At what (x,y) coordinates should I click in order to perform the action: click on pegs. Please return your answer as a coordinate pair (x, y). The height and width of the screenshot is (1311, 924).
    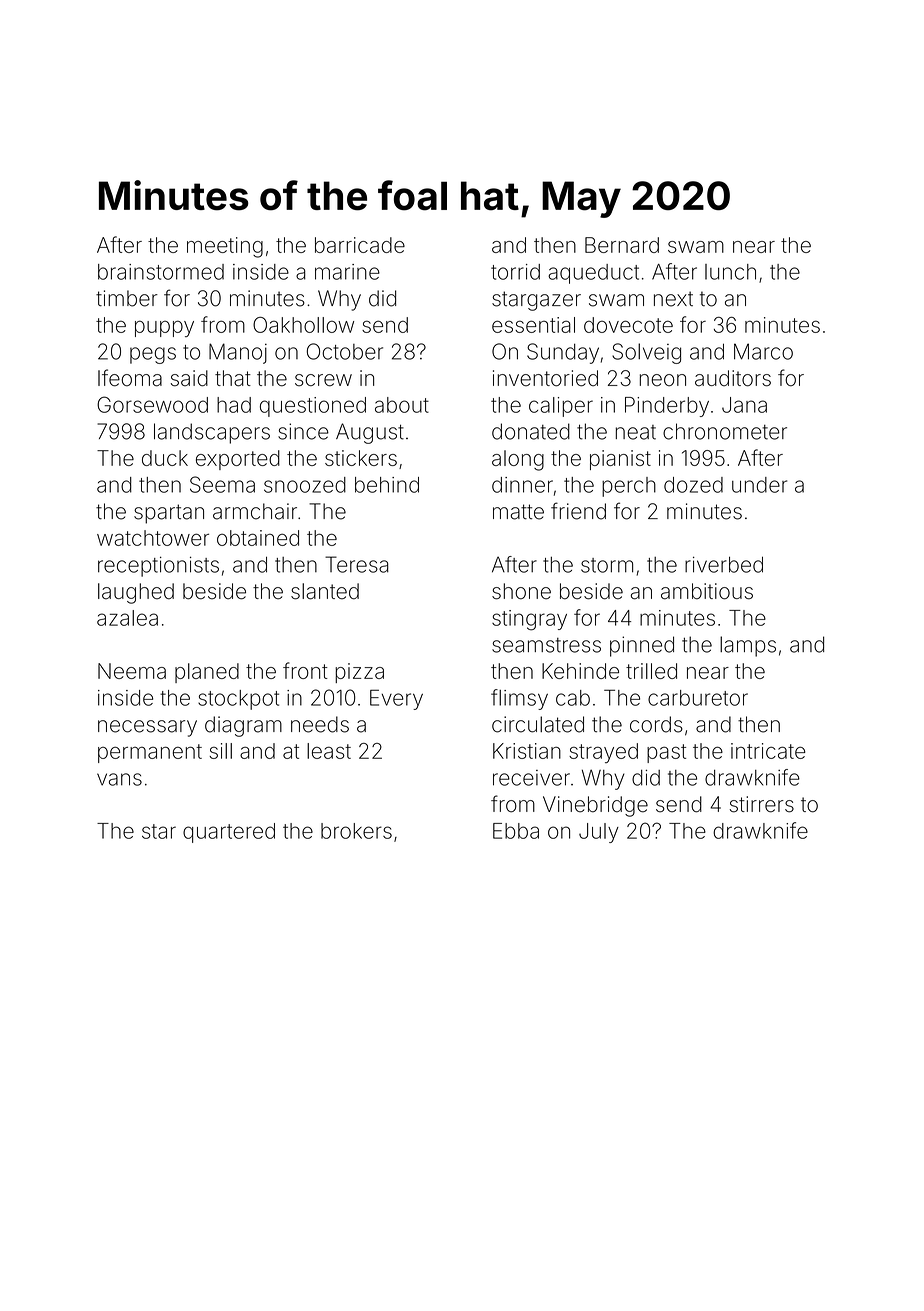
    Looking at the image, I should click on (153, 355).
